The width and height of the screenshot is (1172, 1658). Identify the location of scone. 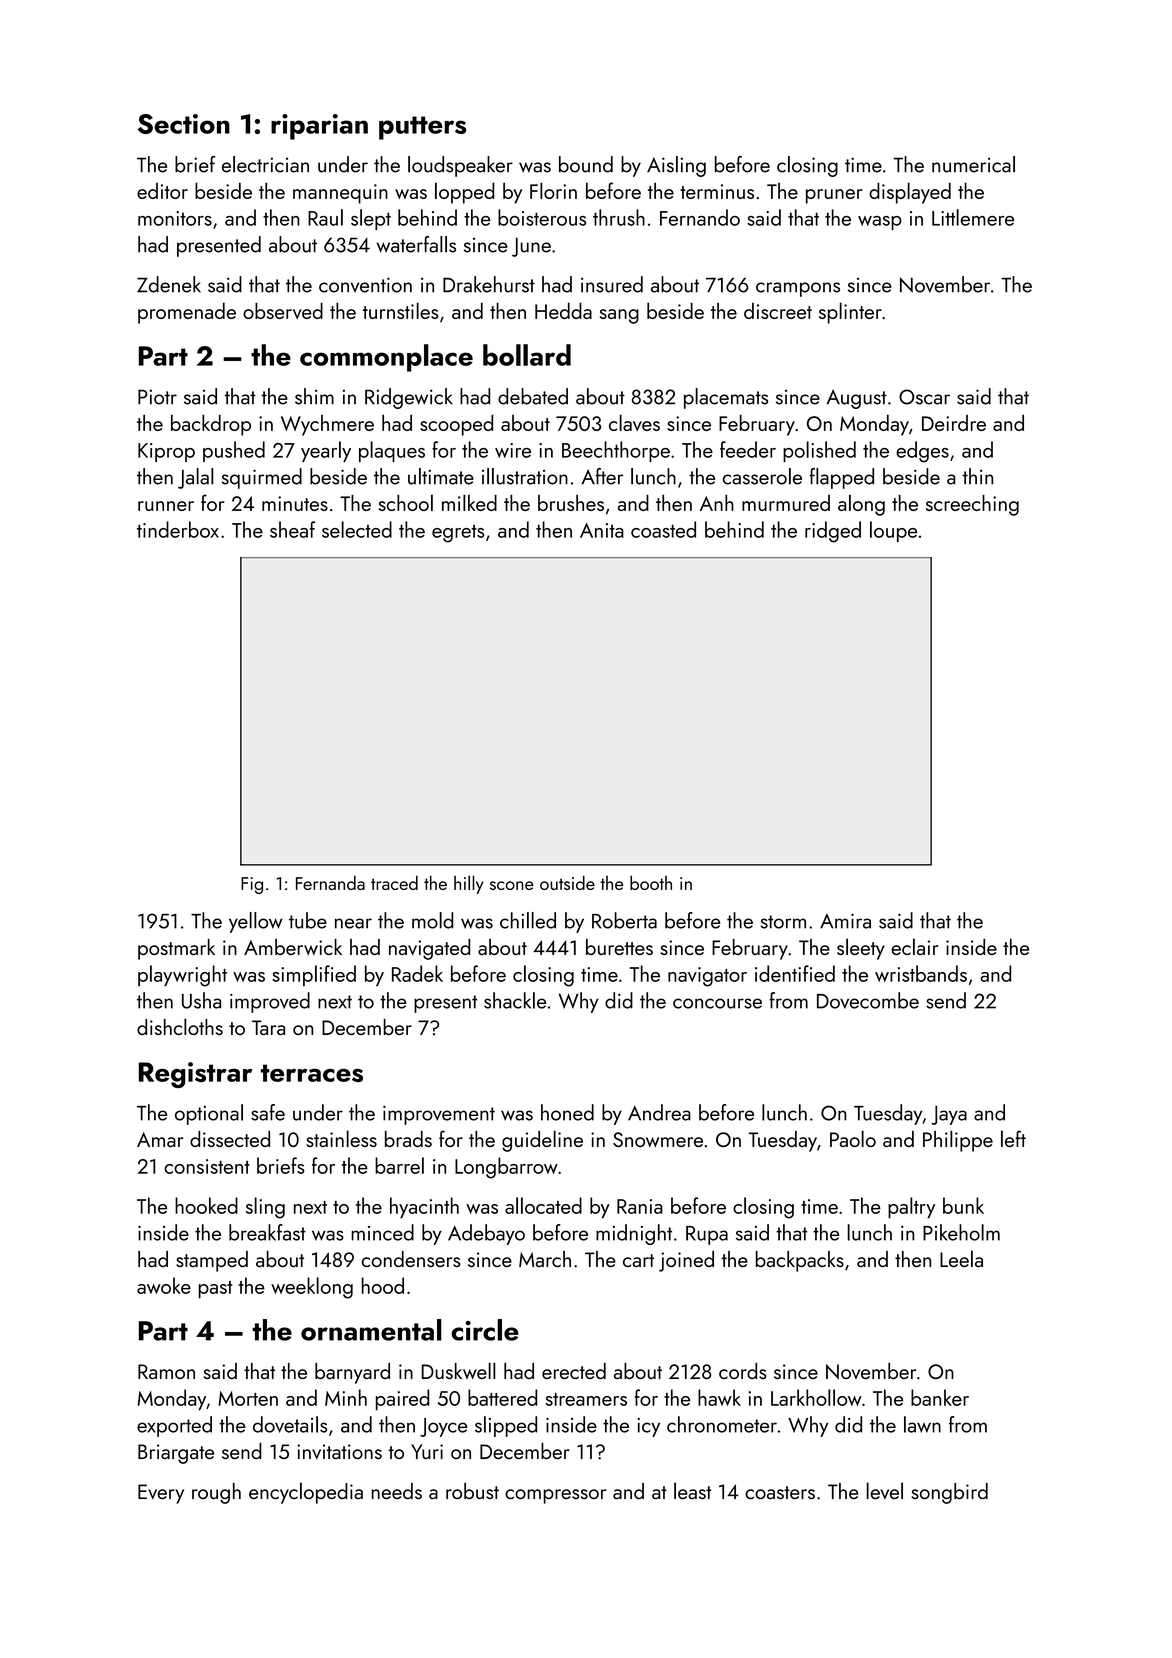
(512, 885).
